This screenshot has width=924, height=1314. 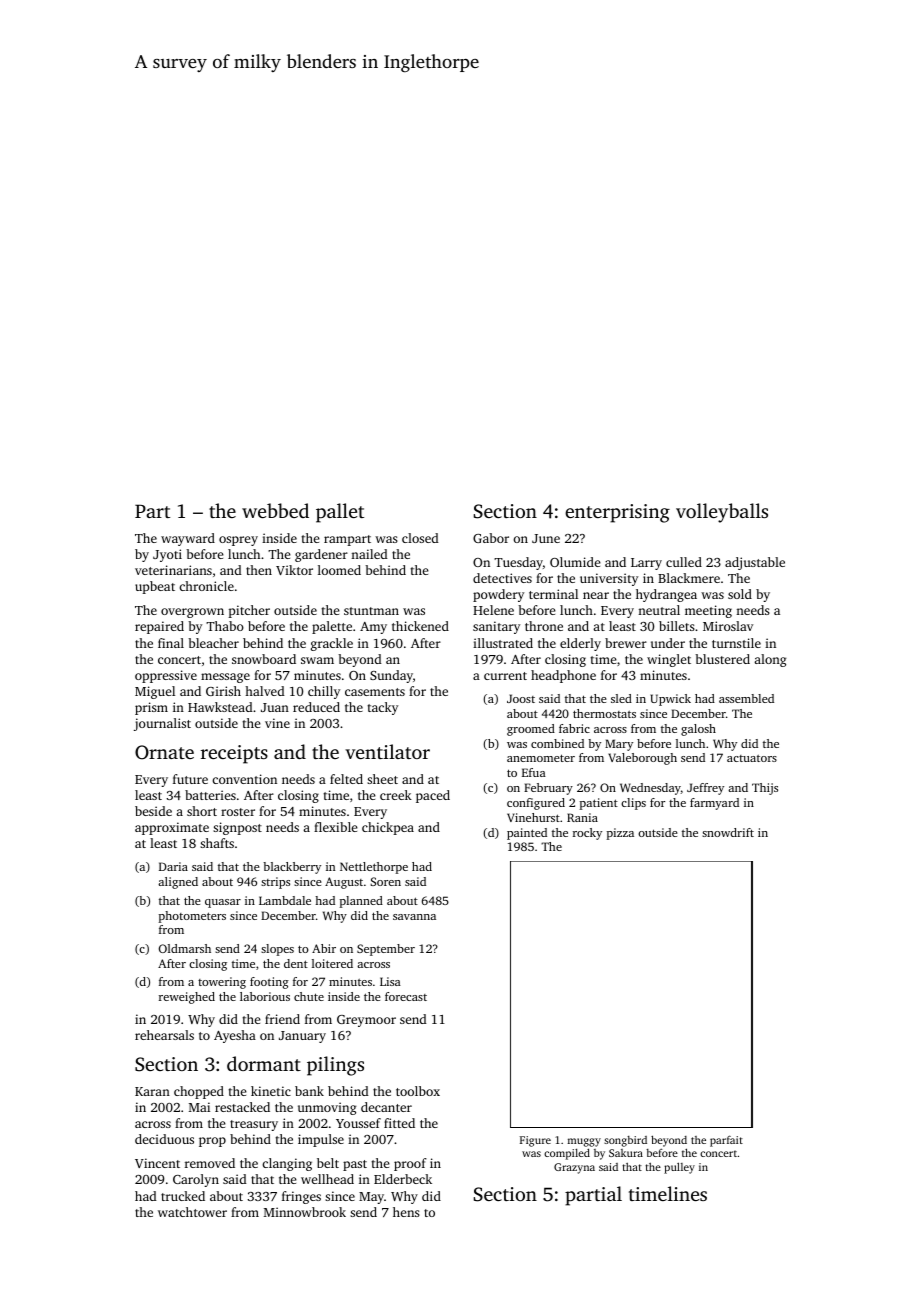 What do you see at coordinates (726, 1141) in the screenshot?
I see `parfait` at bounding box center [726, 1141].
